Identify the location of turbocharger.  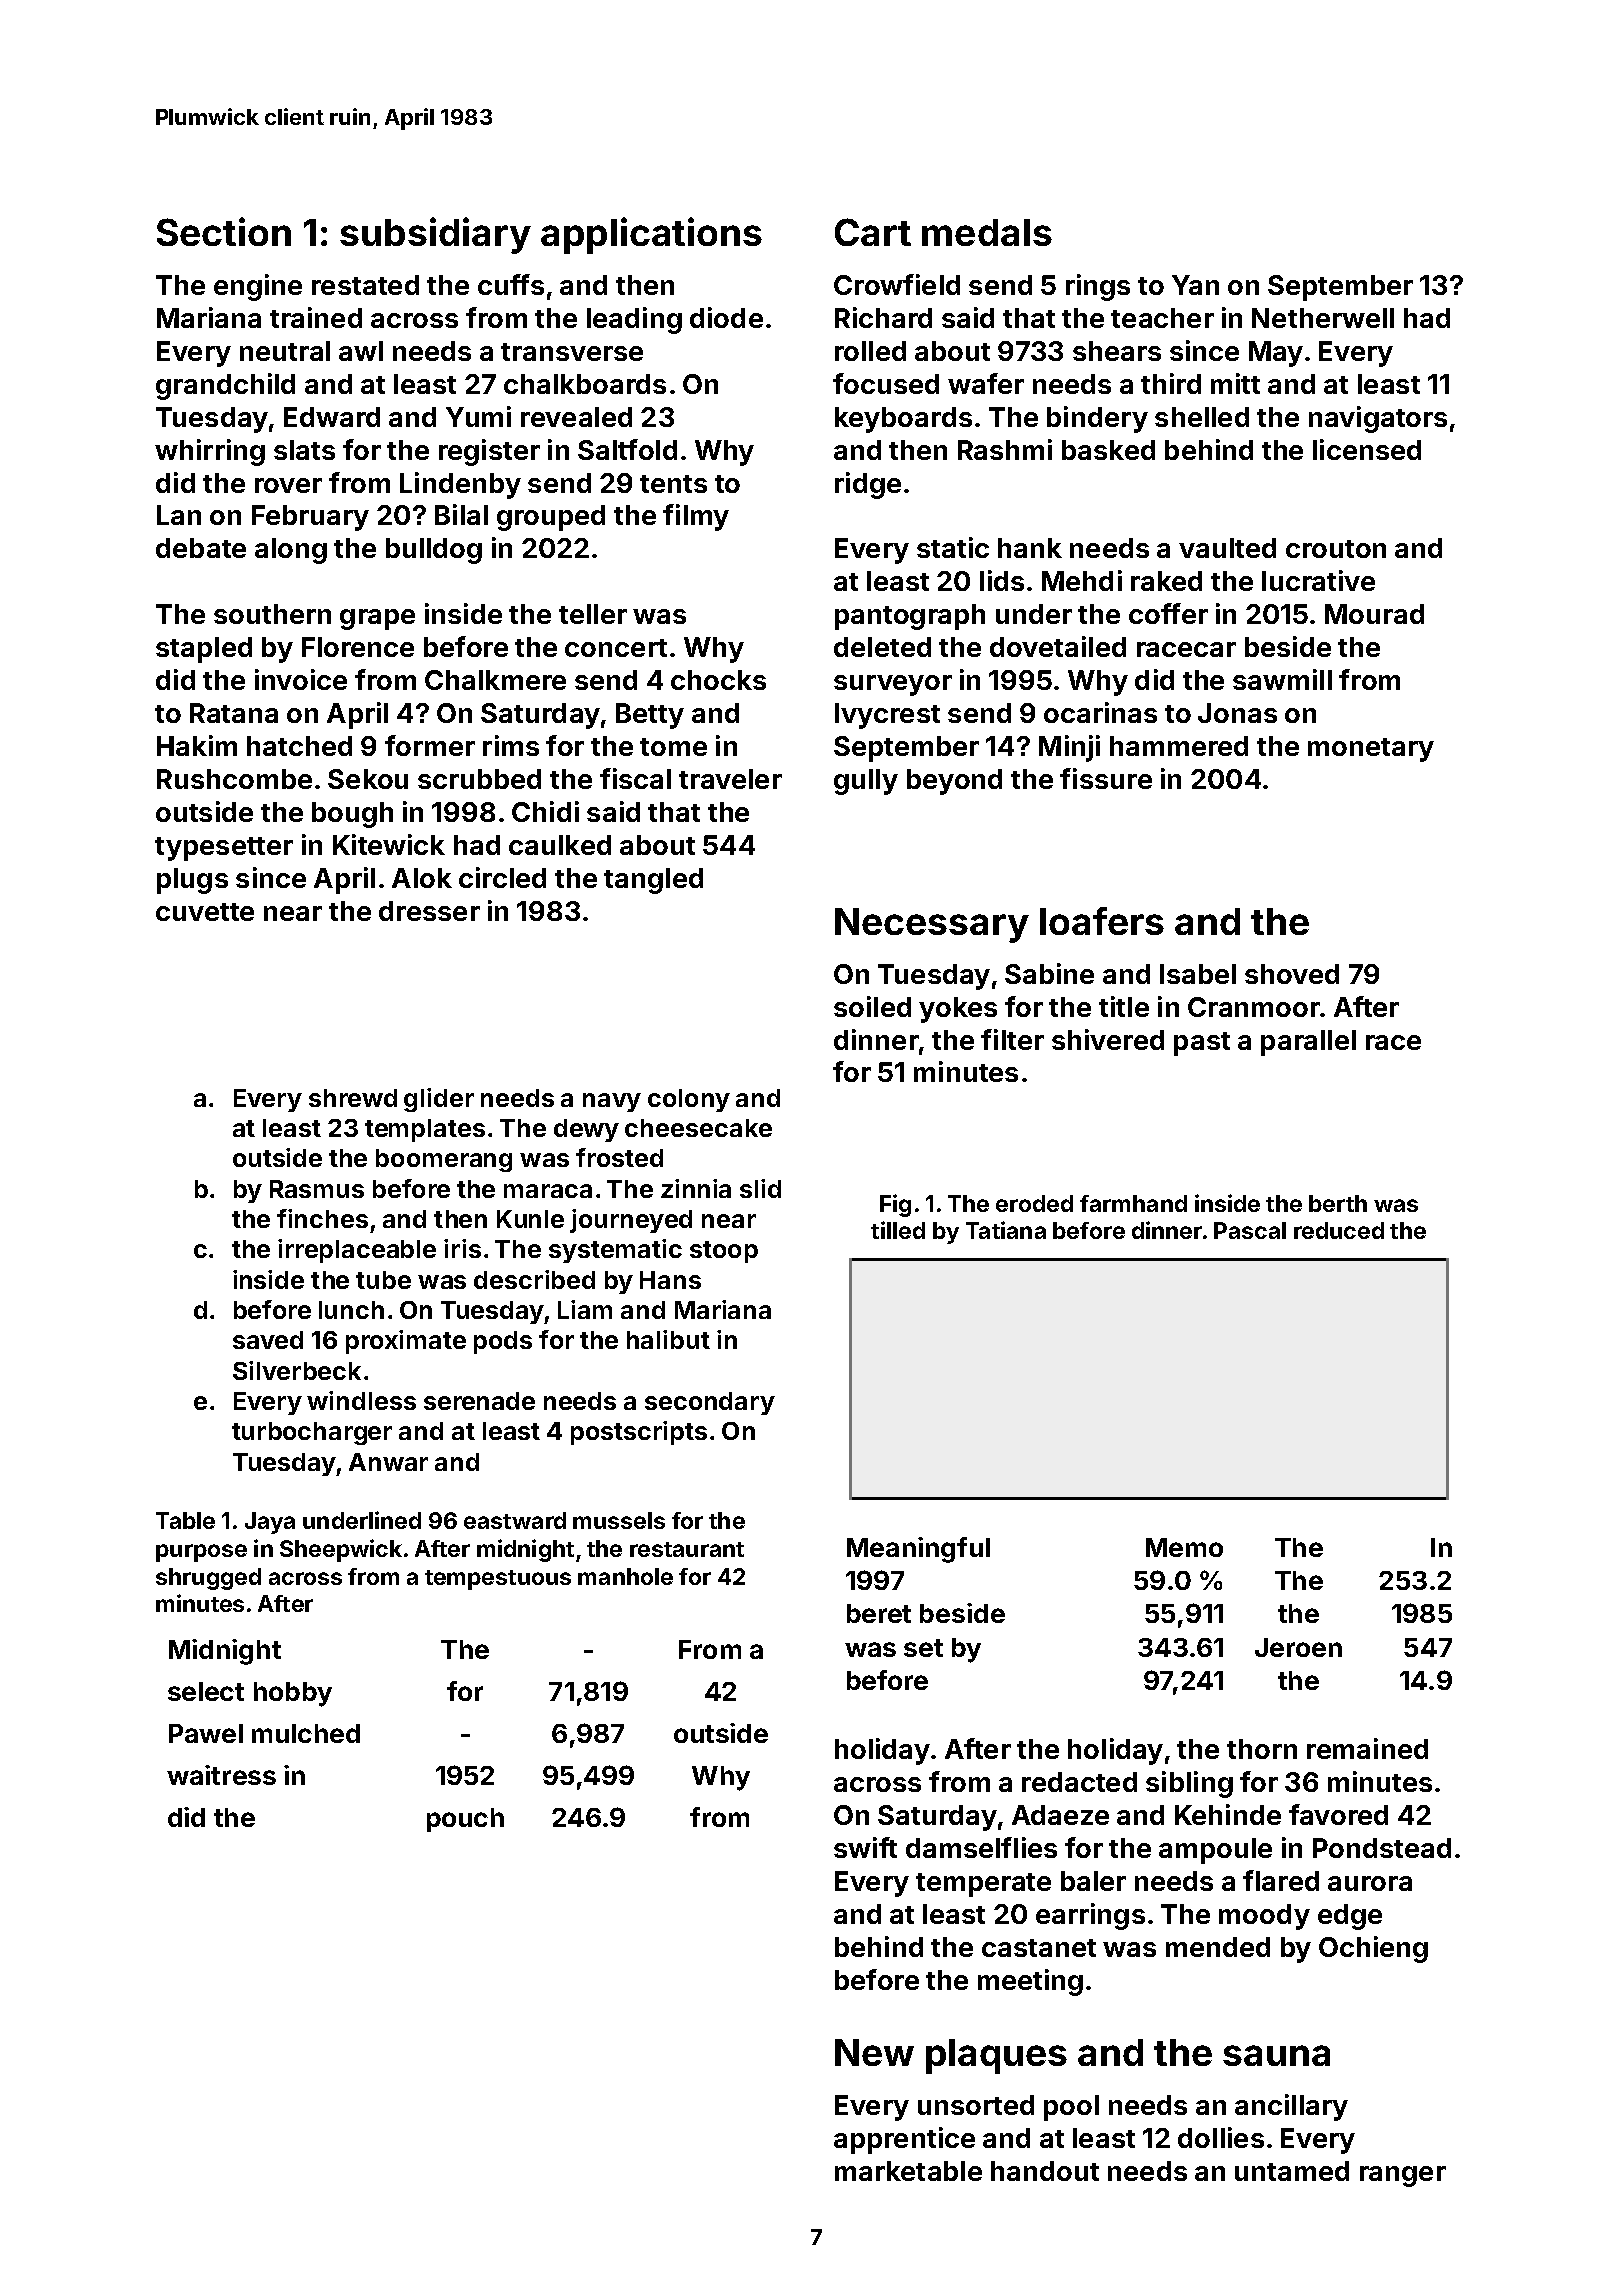
(312, 1433).
